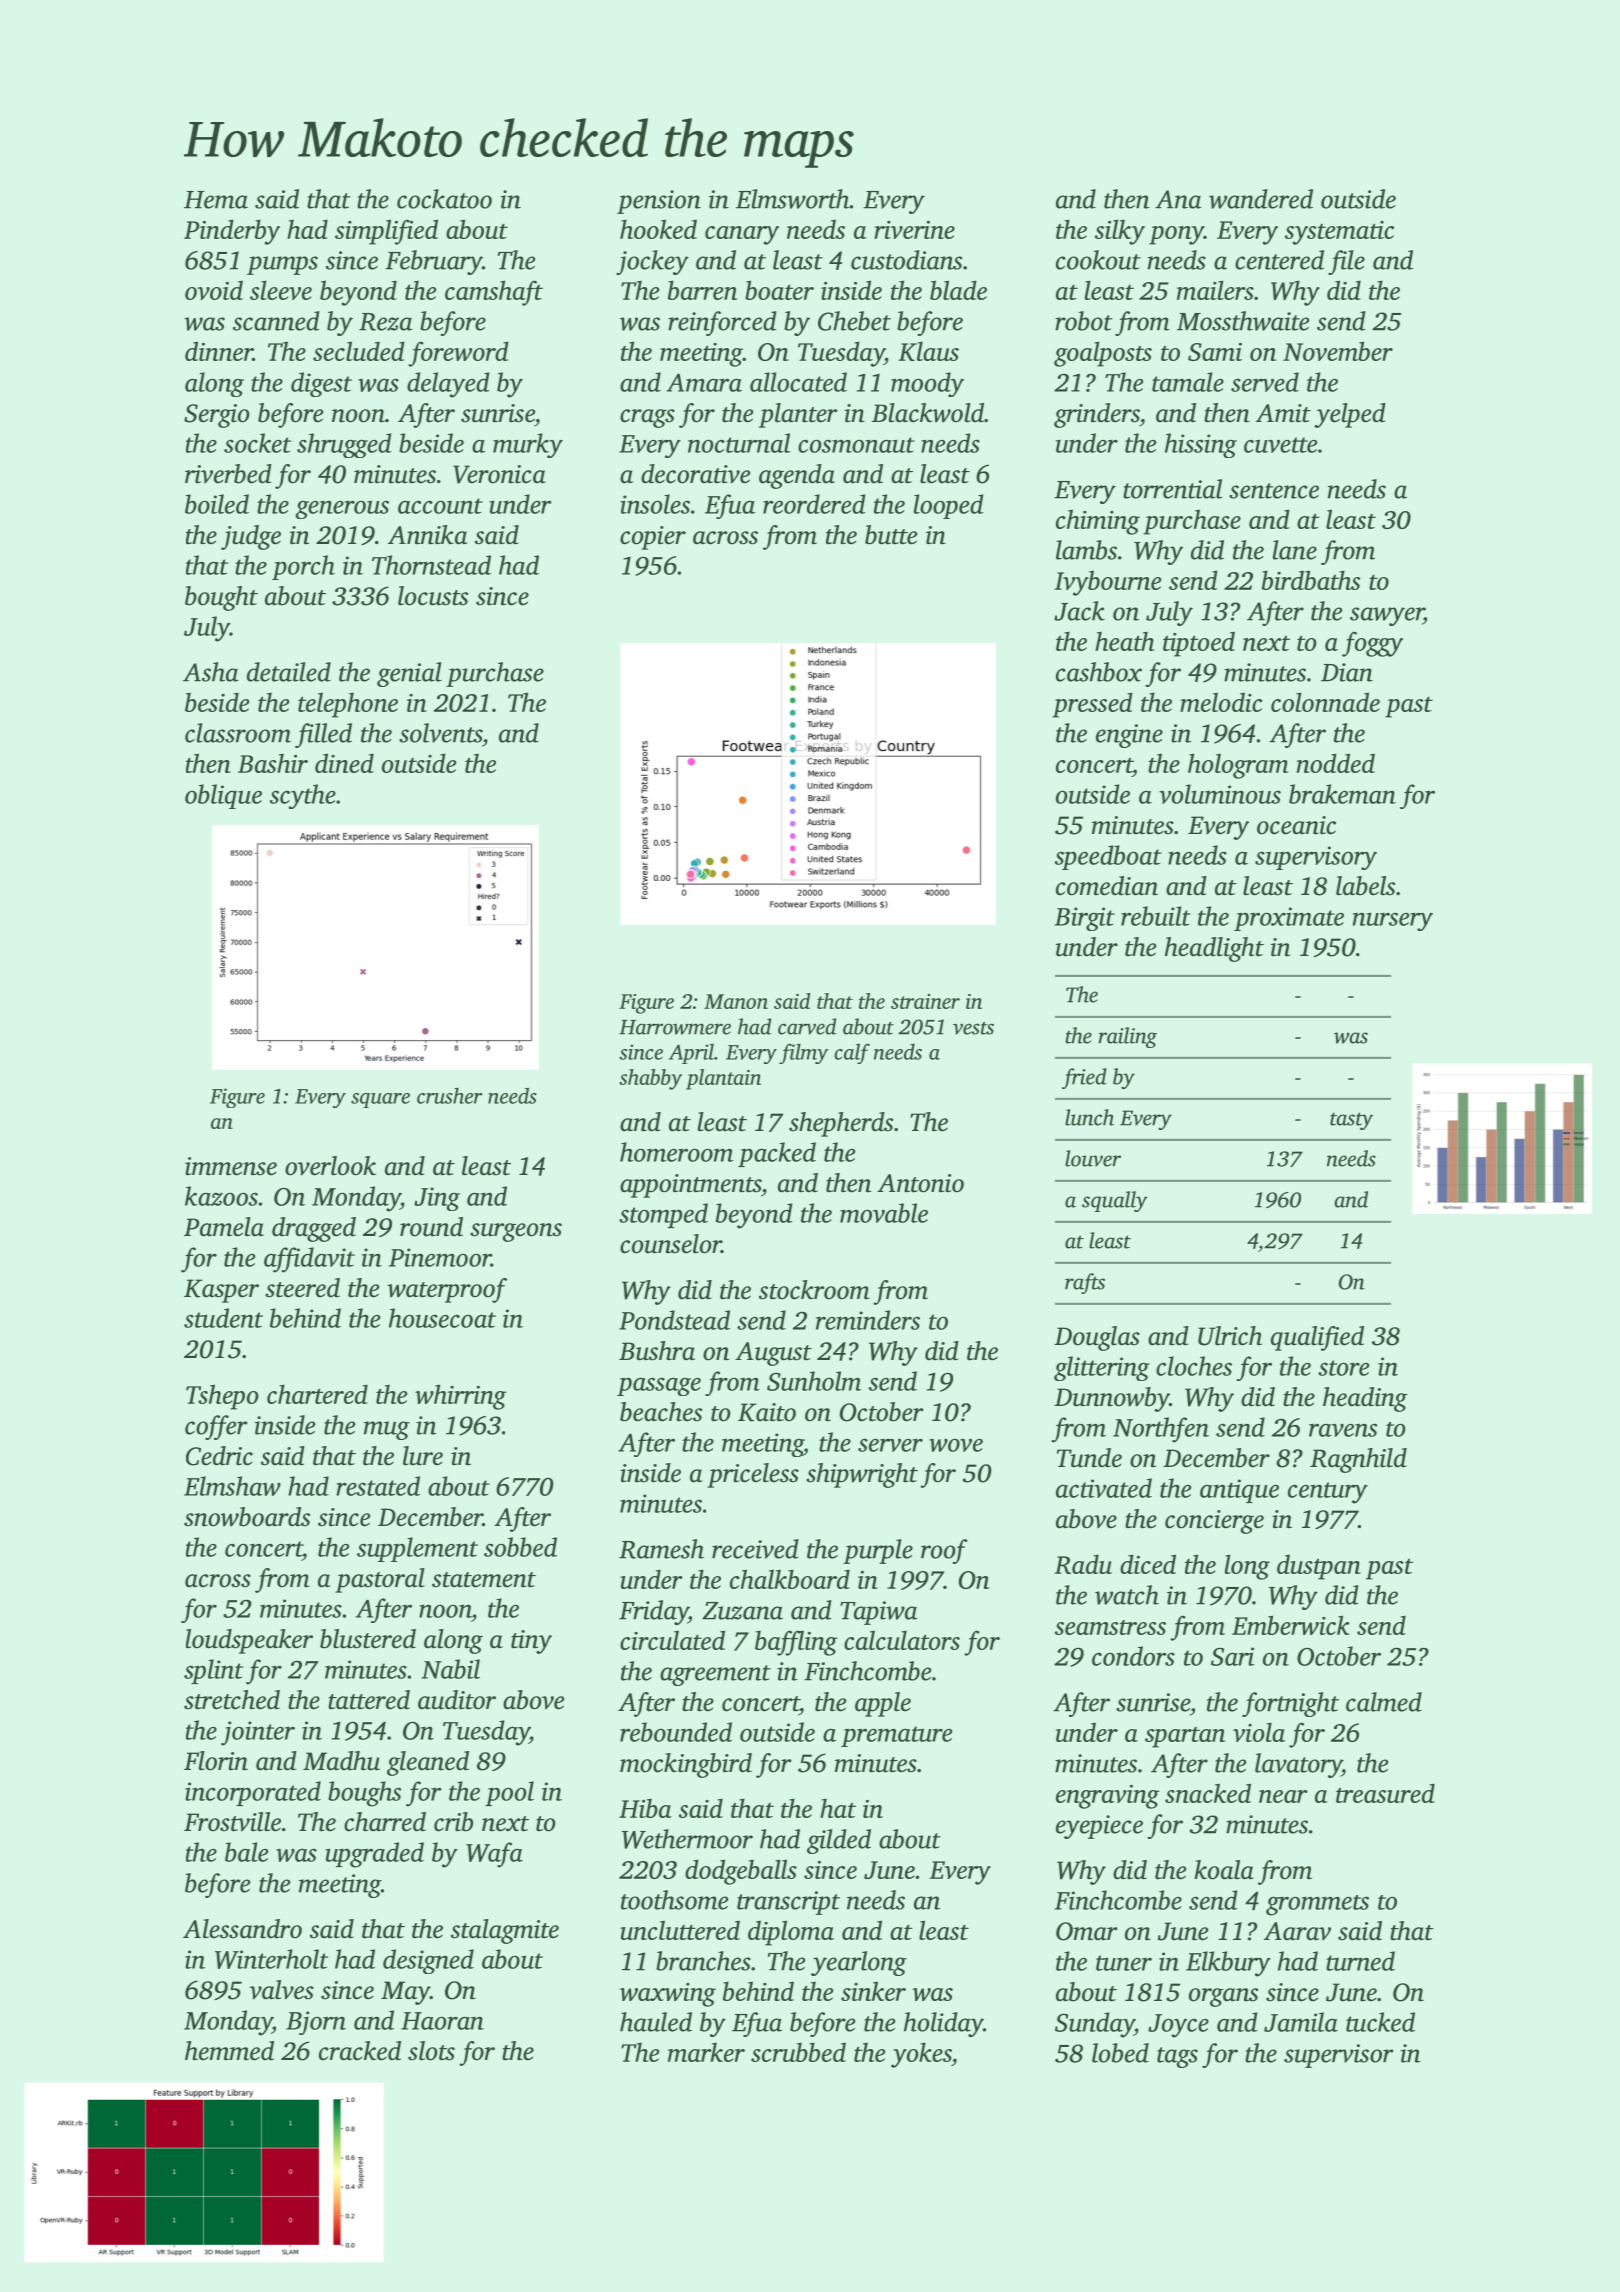 This screenshot has height=2292, width=1620. I want to click on Hema, so click(216, 200).
